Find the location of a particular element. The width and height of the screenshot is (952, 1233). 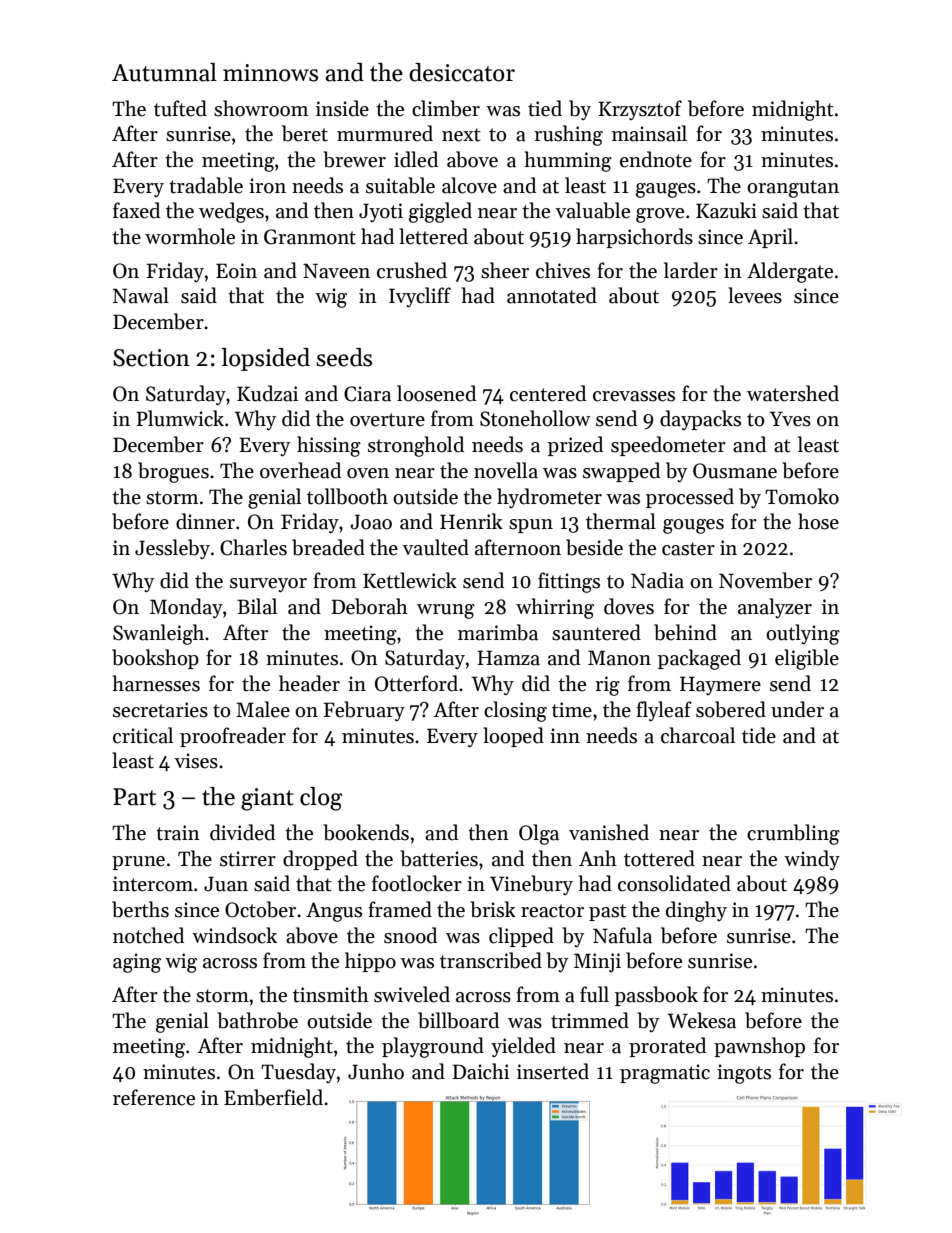

chives is located at coordinates (563, 270).
